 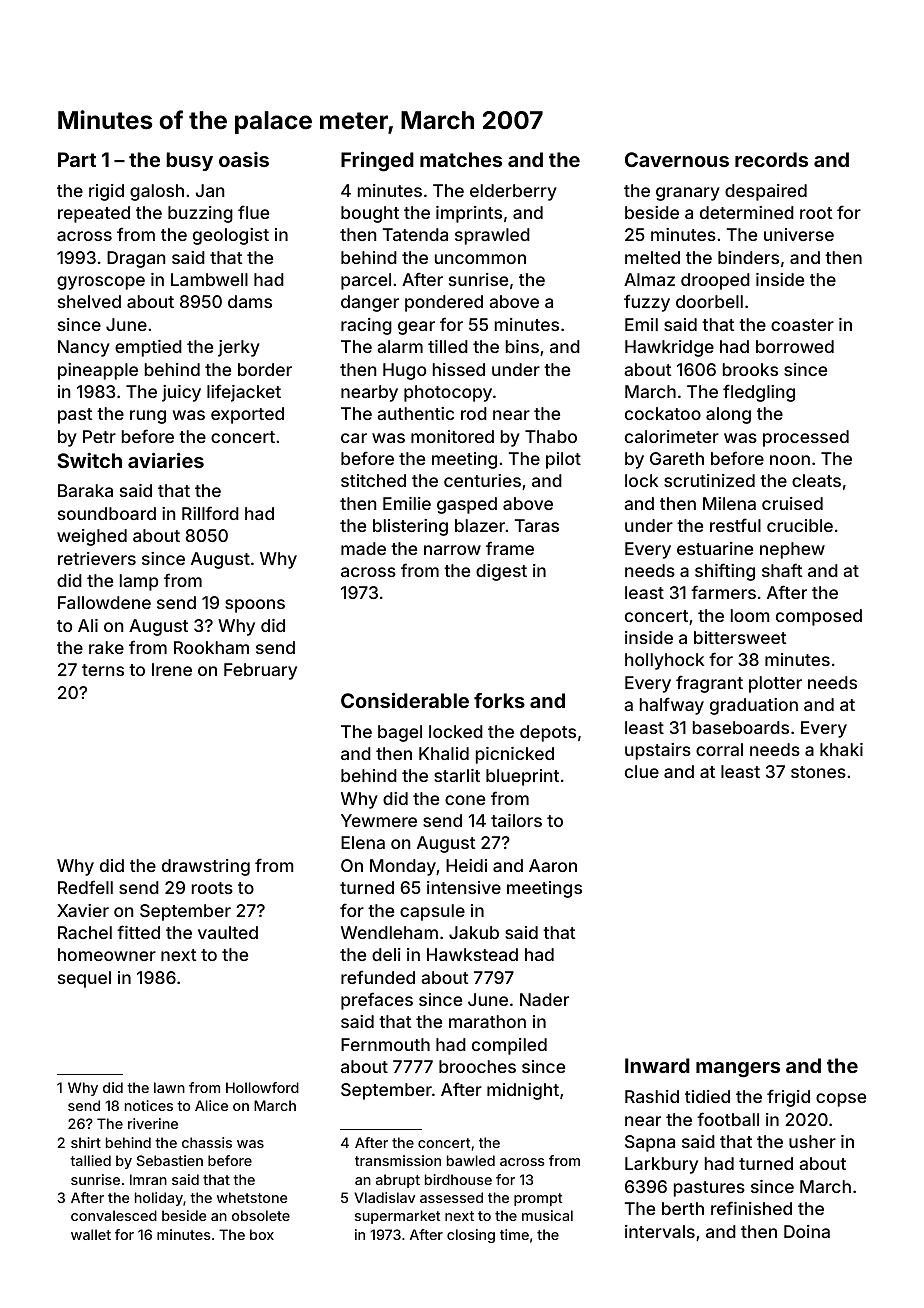 What do you see at coordinates (771, 159) in the screenshot?
I see `records` at bounding box center [771, 159].
